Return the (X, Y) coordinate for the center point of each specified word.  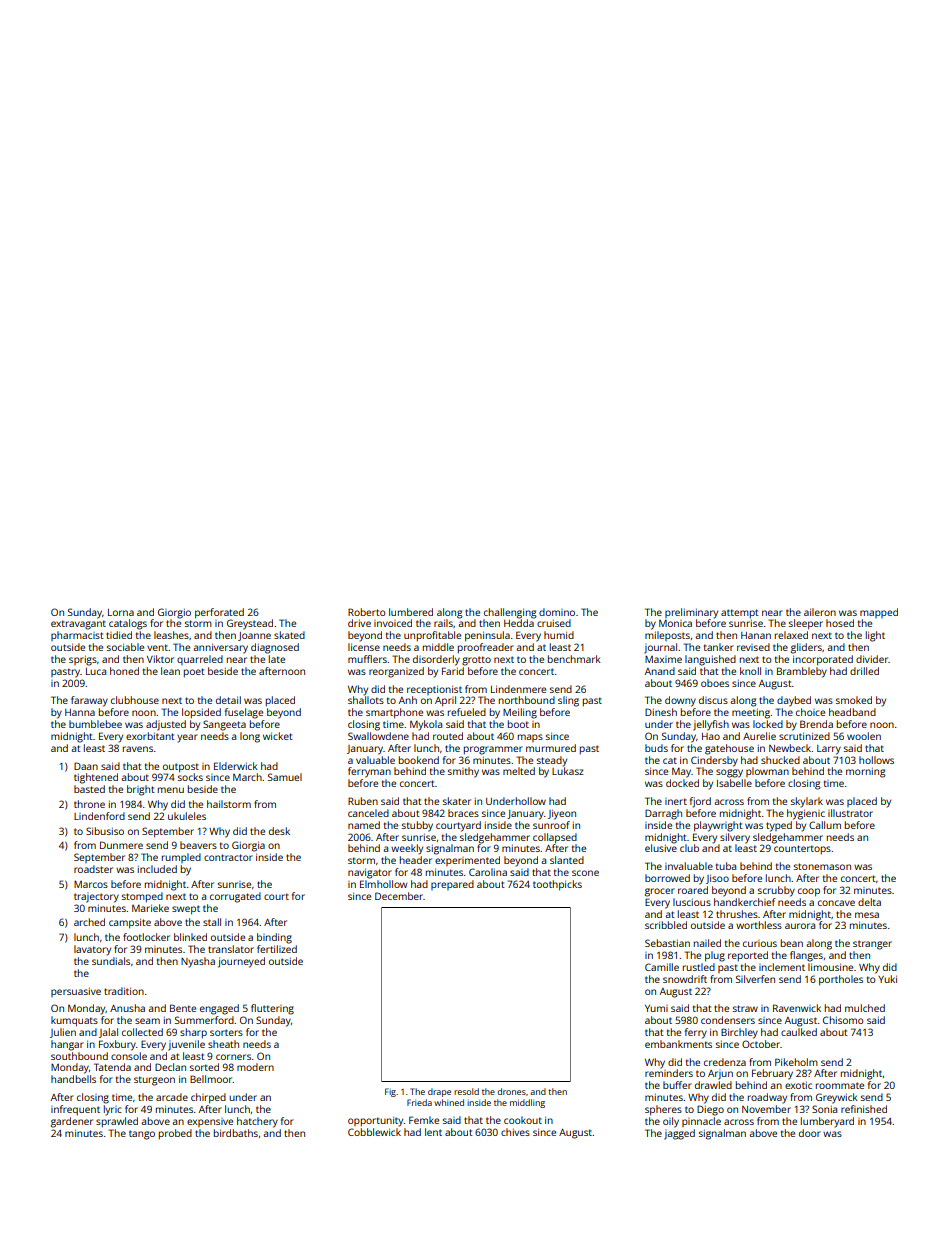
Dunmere (121, 845)
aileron (820, 612)
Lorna (121, 612)
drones (511, 1091)
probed (175, 1134)
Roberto (367, 612)
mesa (867, 915)
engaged (219, 1009)
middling (527, 1103)
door (810, 1133)
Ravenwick (797, 1008)
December (399, 896)
